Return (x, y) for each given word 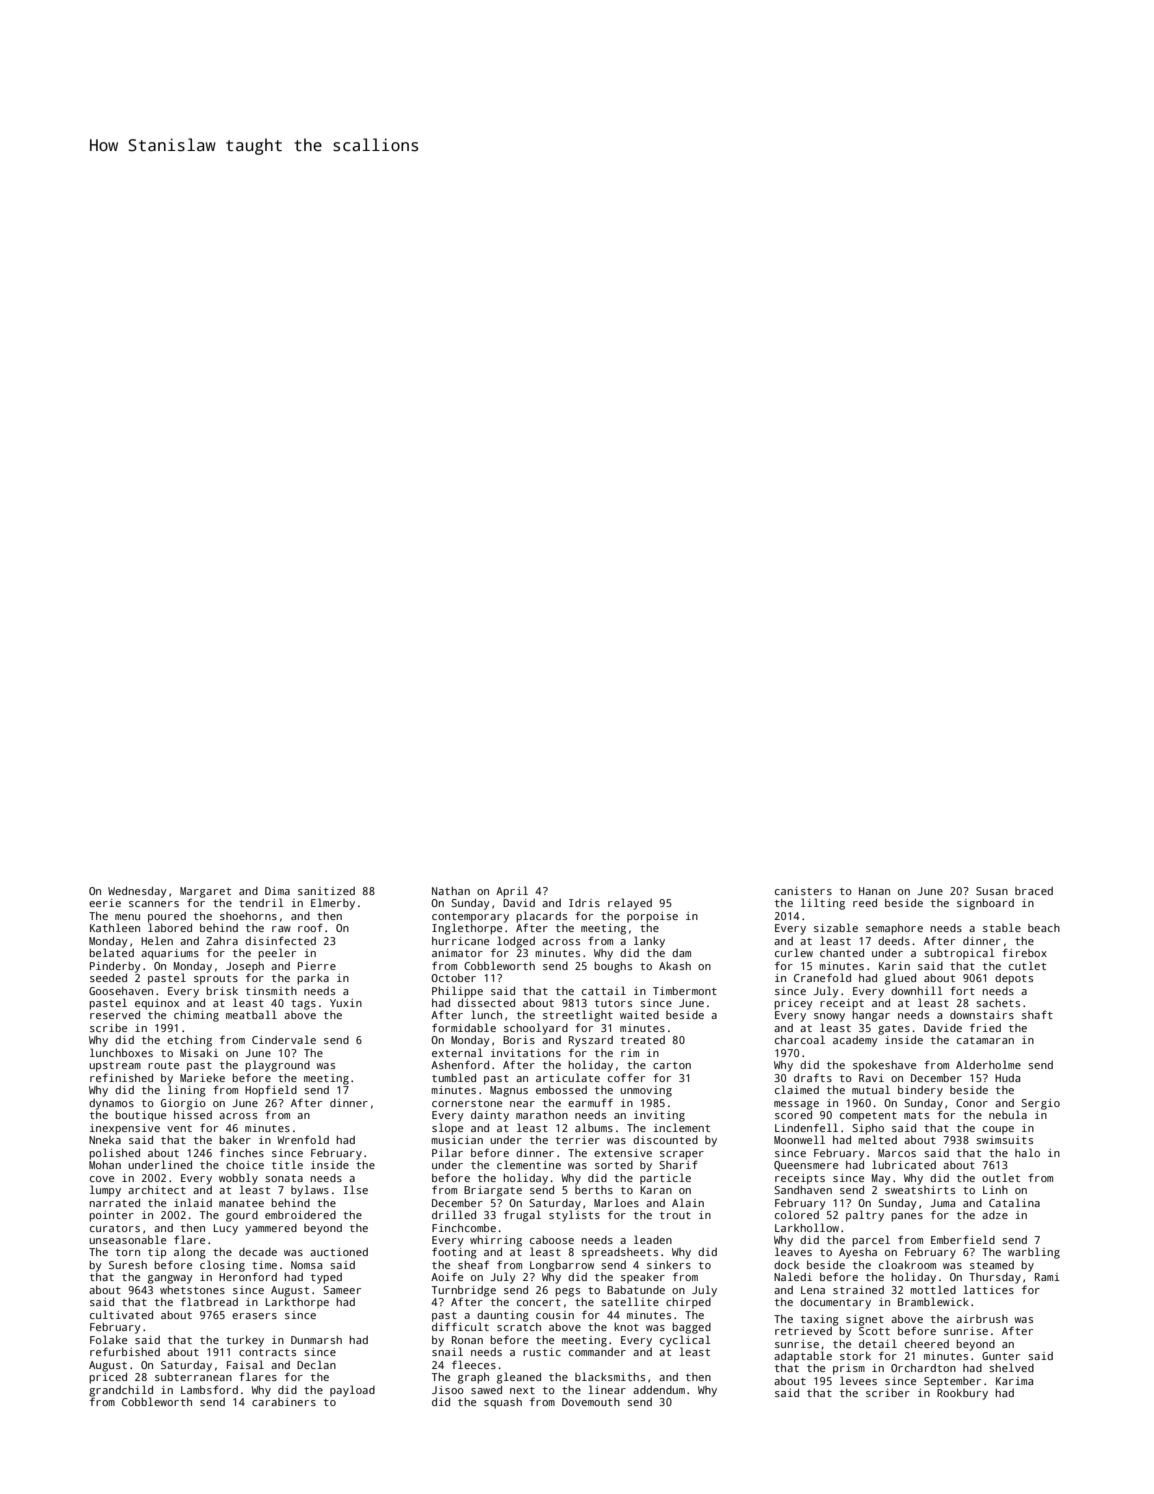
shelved (1011, 1367)
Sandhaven (803, 1190)
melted (877, 1139)
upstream (115, 1067)
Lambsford (209, 1389)
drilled (454, 1214)
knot (626, 1327)
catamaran (985, 1040)
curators (115, 1228)
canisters (803, 891)
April (512, 892)
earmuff (590, 1102)
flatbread (209, 1301)
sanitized (326, 891)
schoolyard (536, 1029)
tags (303, 1005)
